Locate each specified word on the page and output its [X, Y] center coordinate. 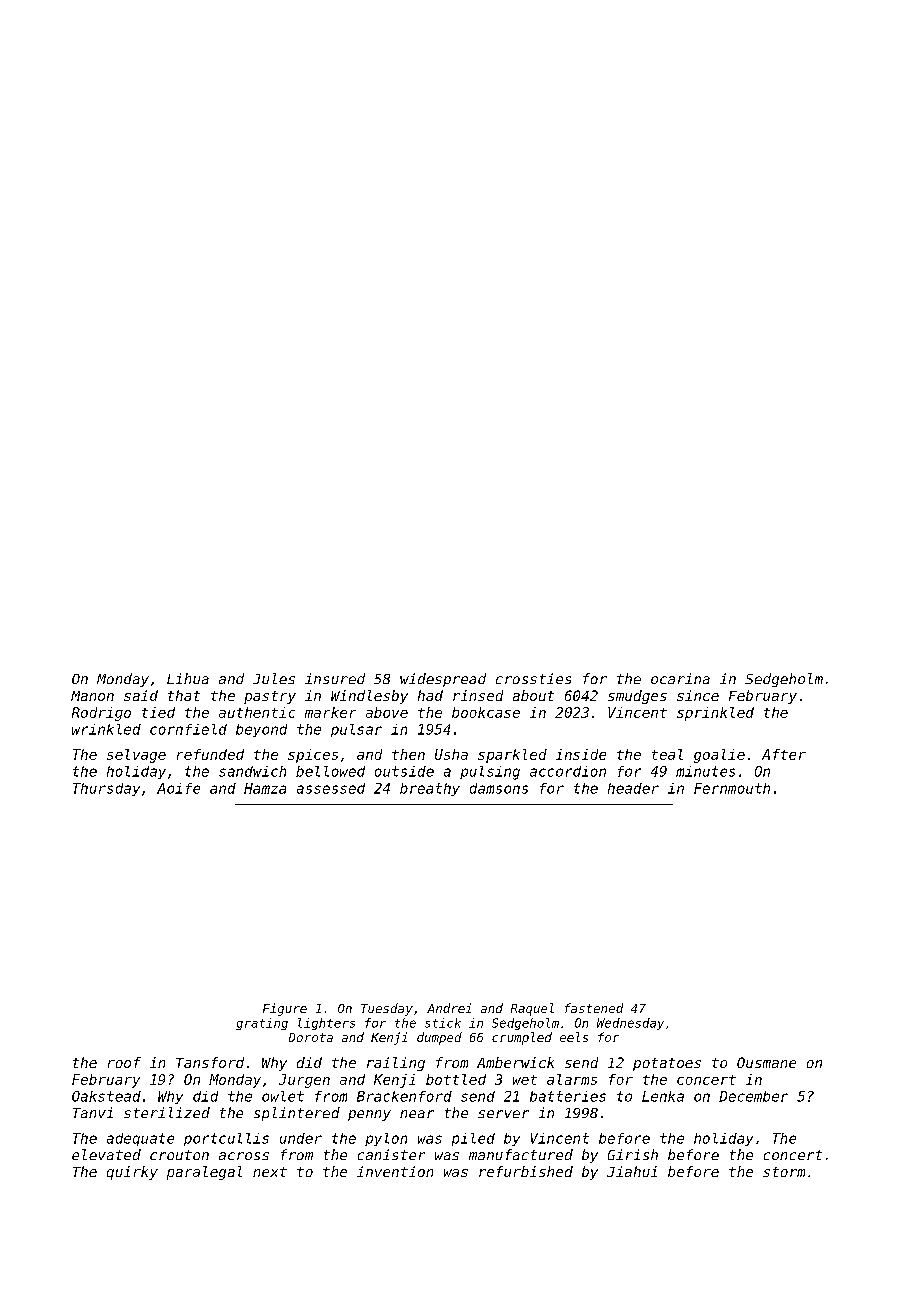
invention [395, 1171]
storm [784, 1172]
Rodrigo [101, 714]
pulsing [490, 773]
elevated [106, 1154]
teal [667, 754]
